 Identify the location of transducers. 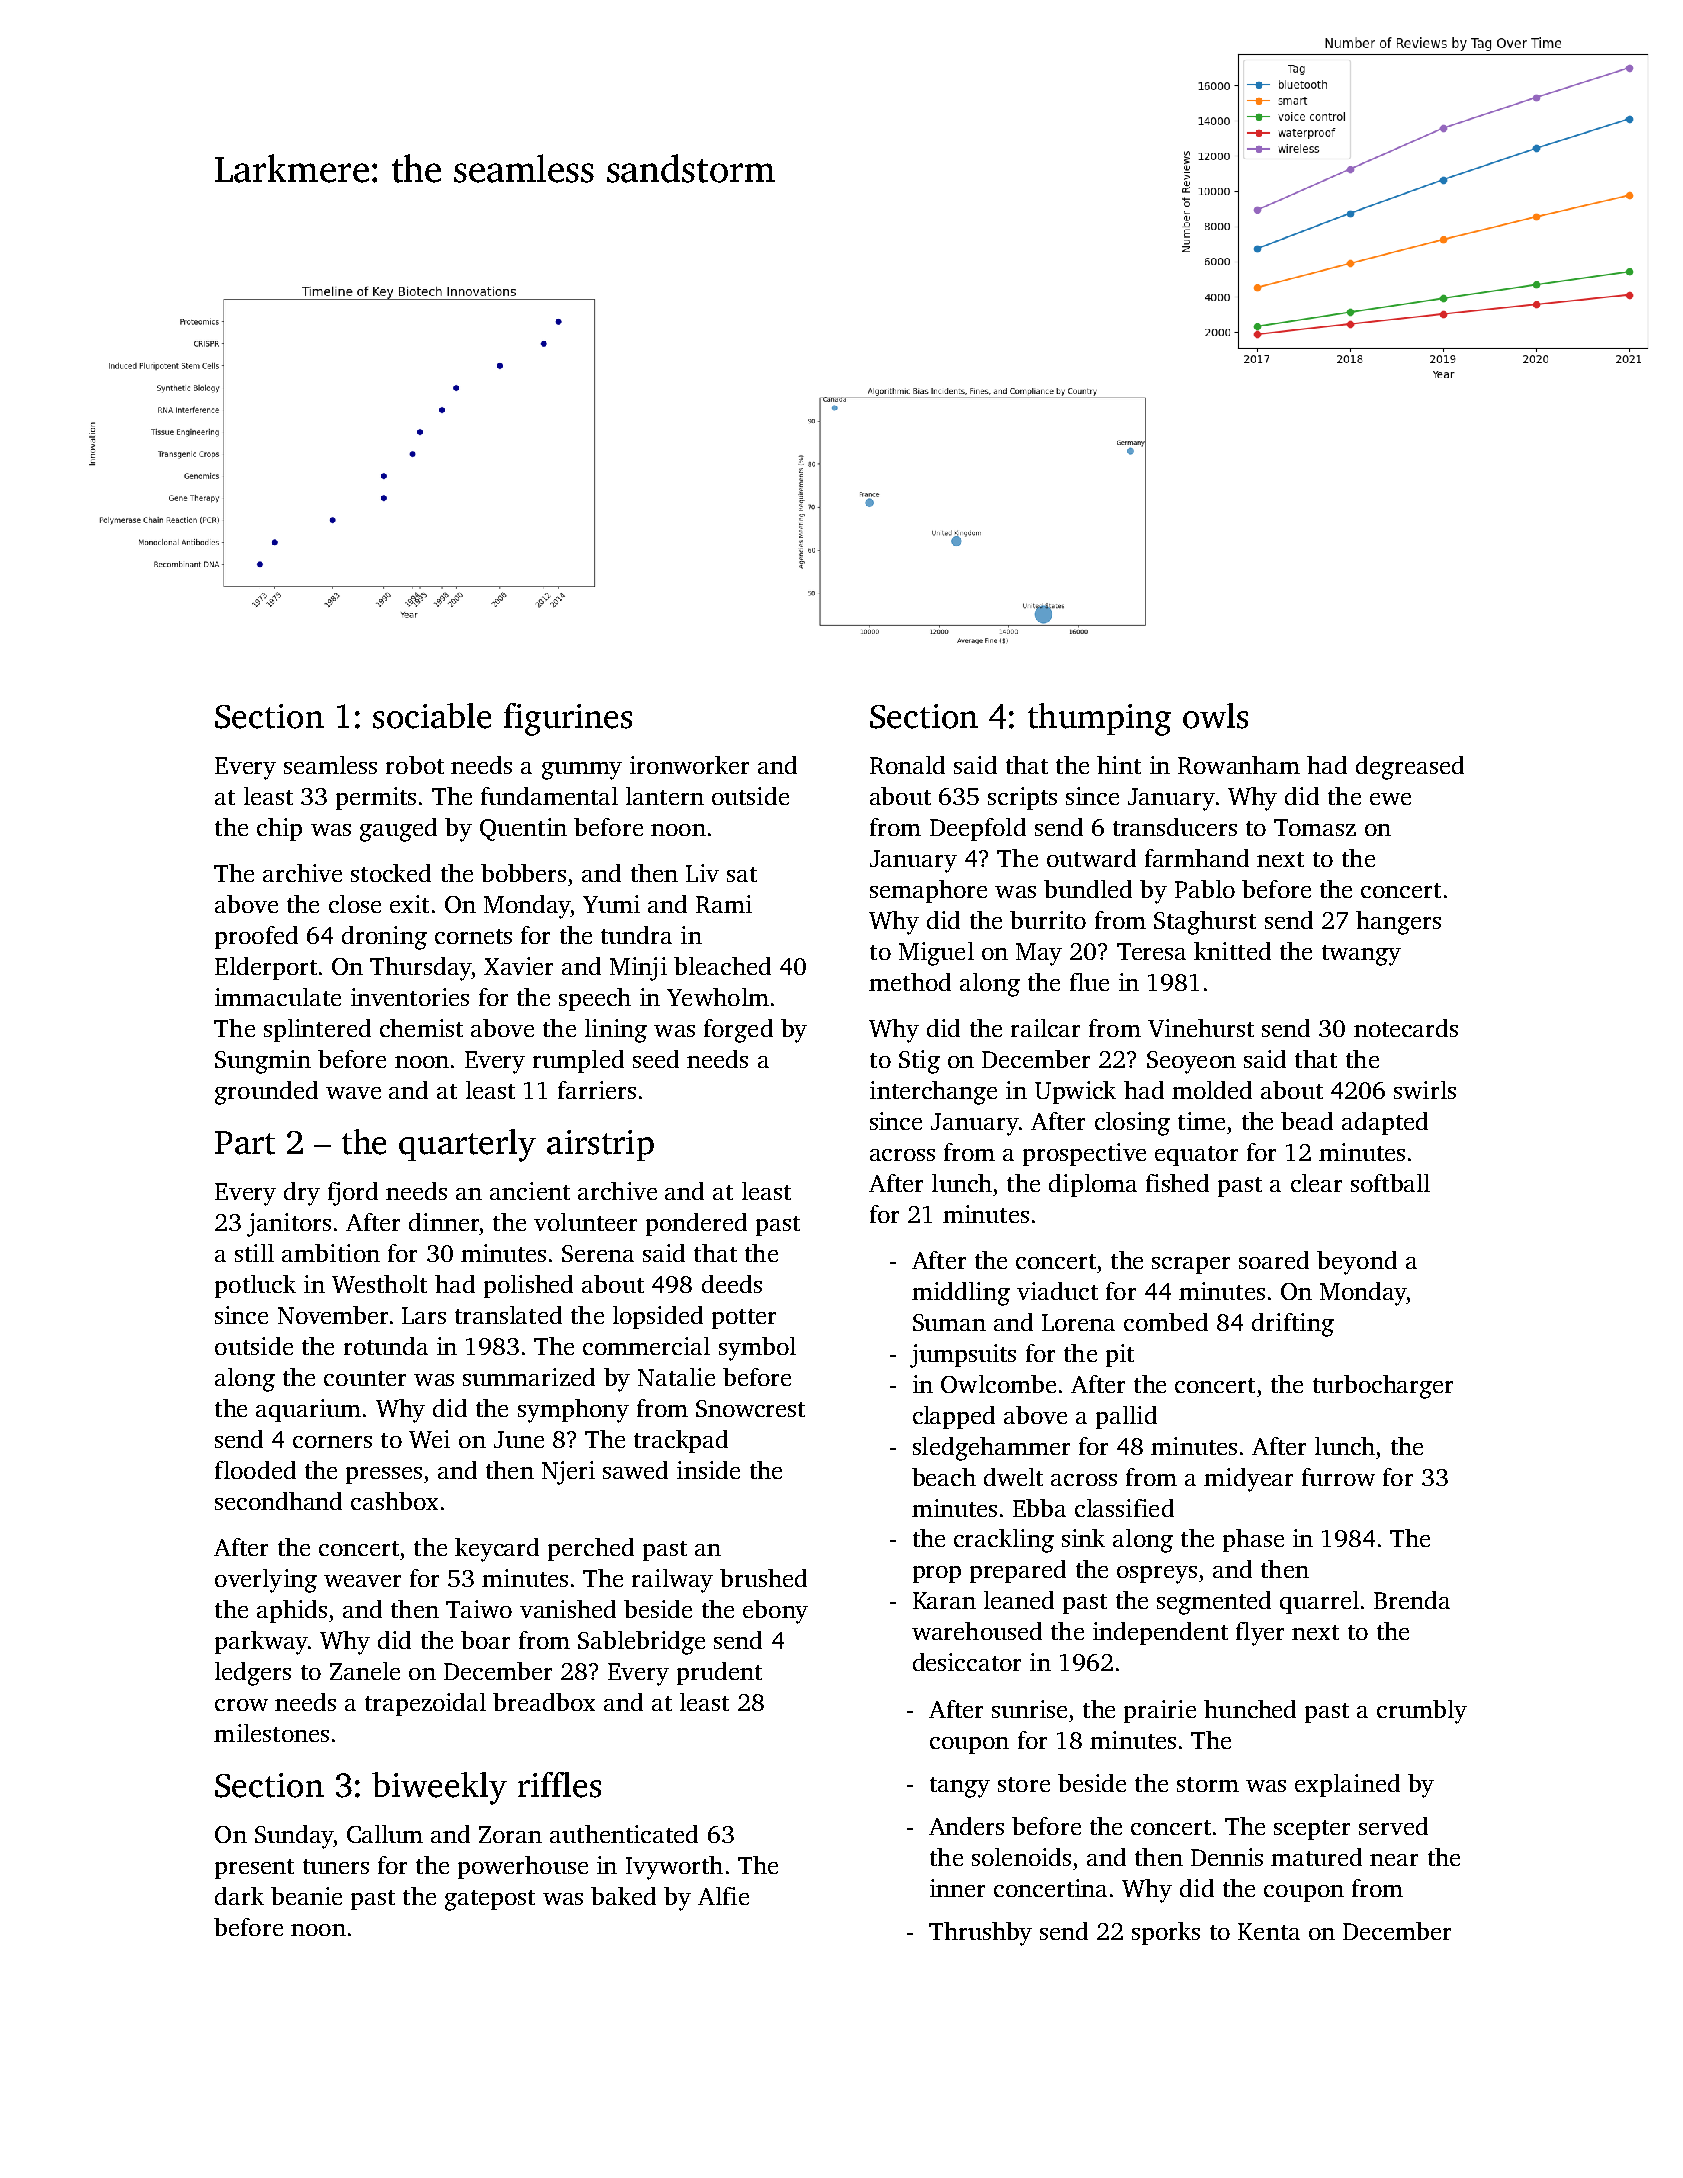
(1175, 827).
